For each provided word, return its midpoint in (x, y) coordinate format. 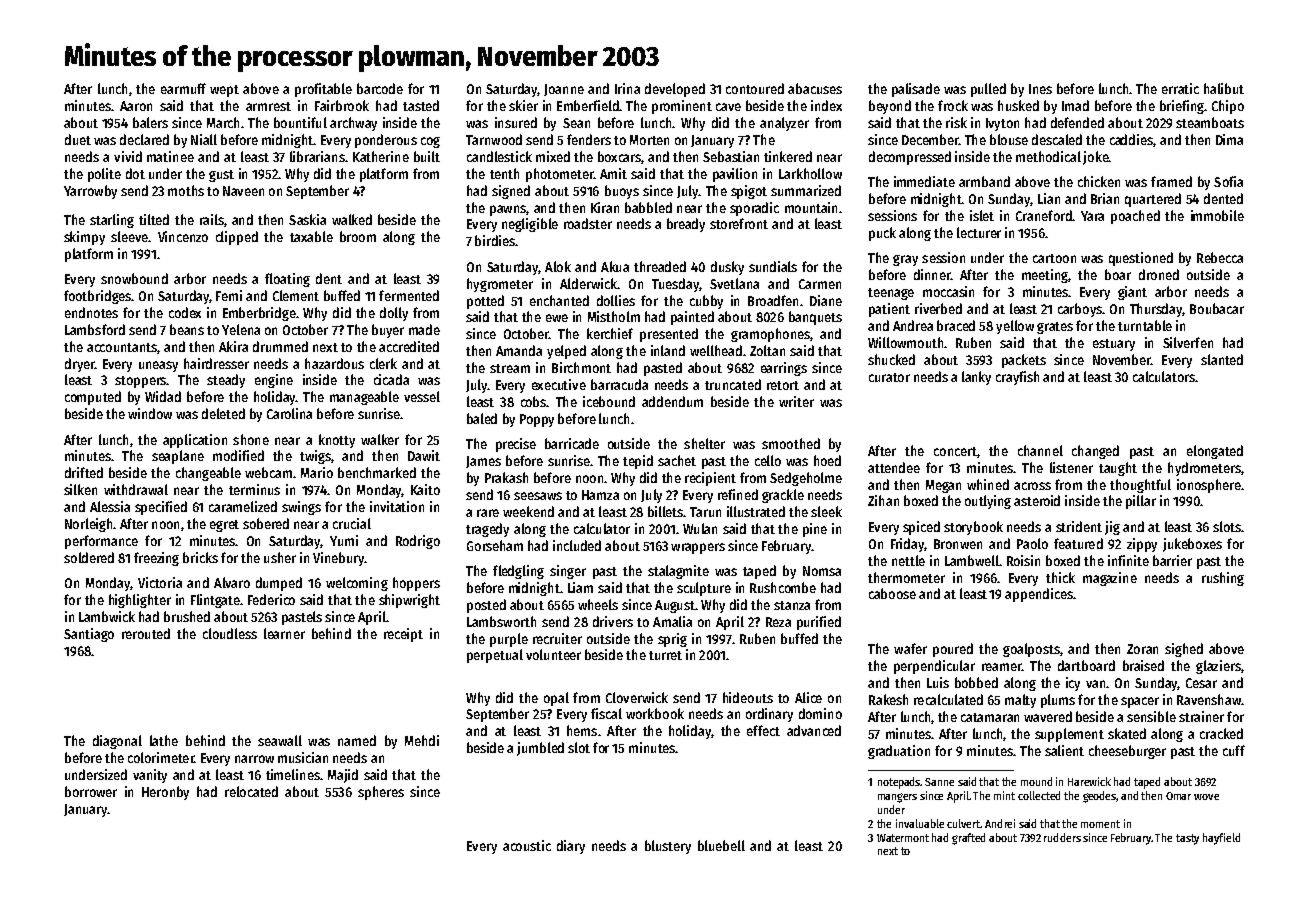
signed (511, 192)
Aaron (136, 106)
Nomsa (822, 571)
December (930, 139)
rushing (1223, 579)
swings (301, 508)
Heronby (165, 793)
